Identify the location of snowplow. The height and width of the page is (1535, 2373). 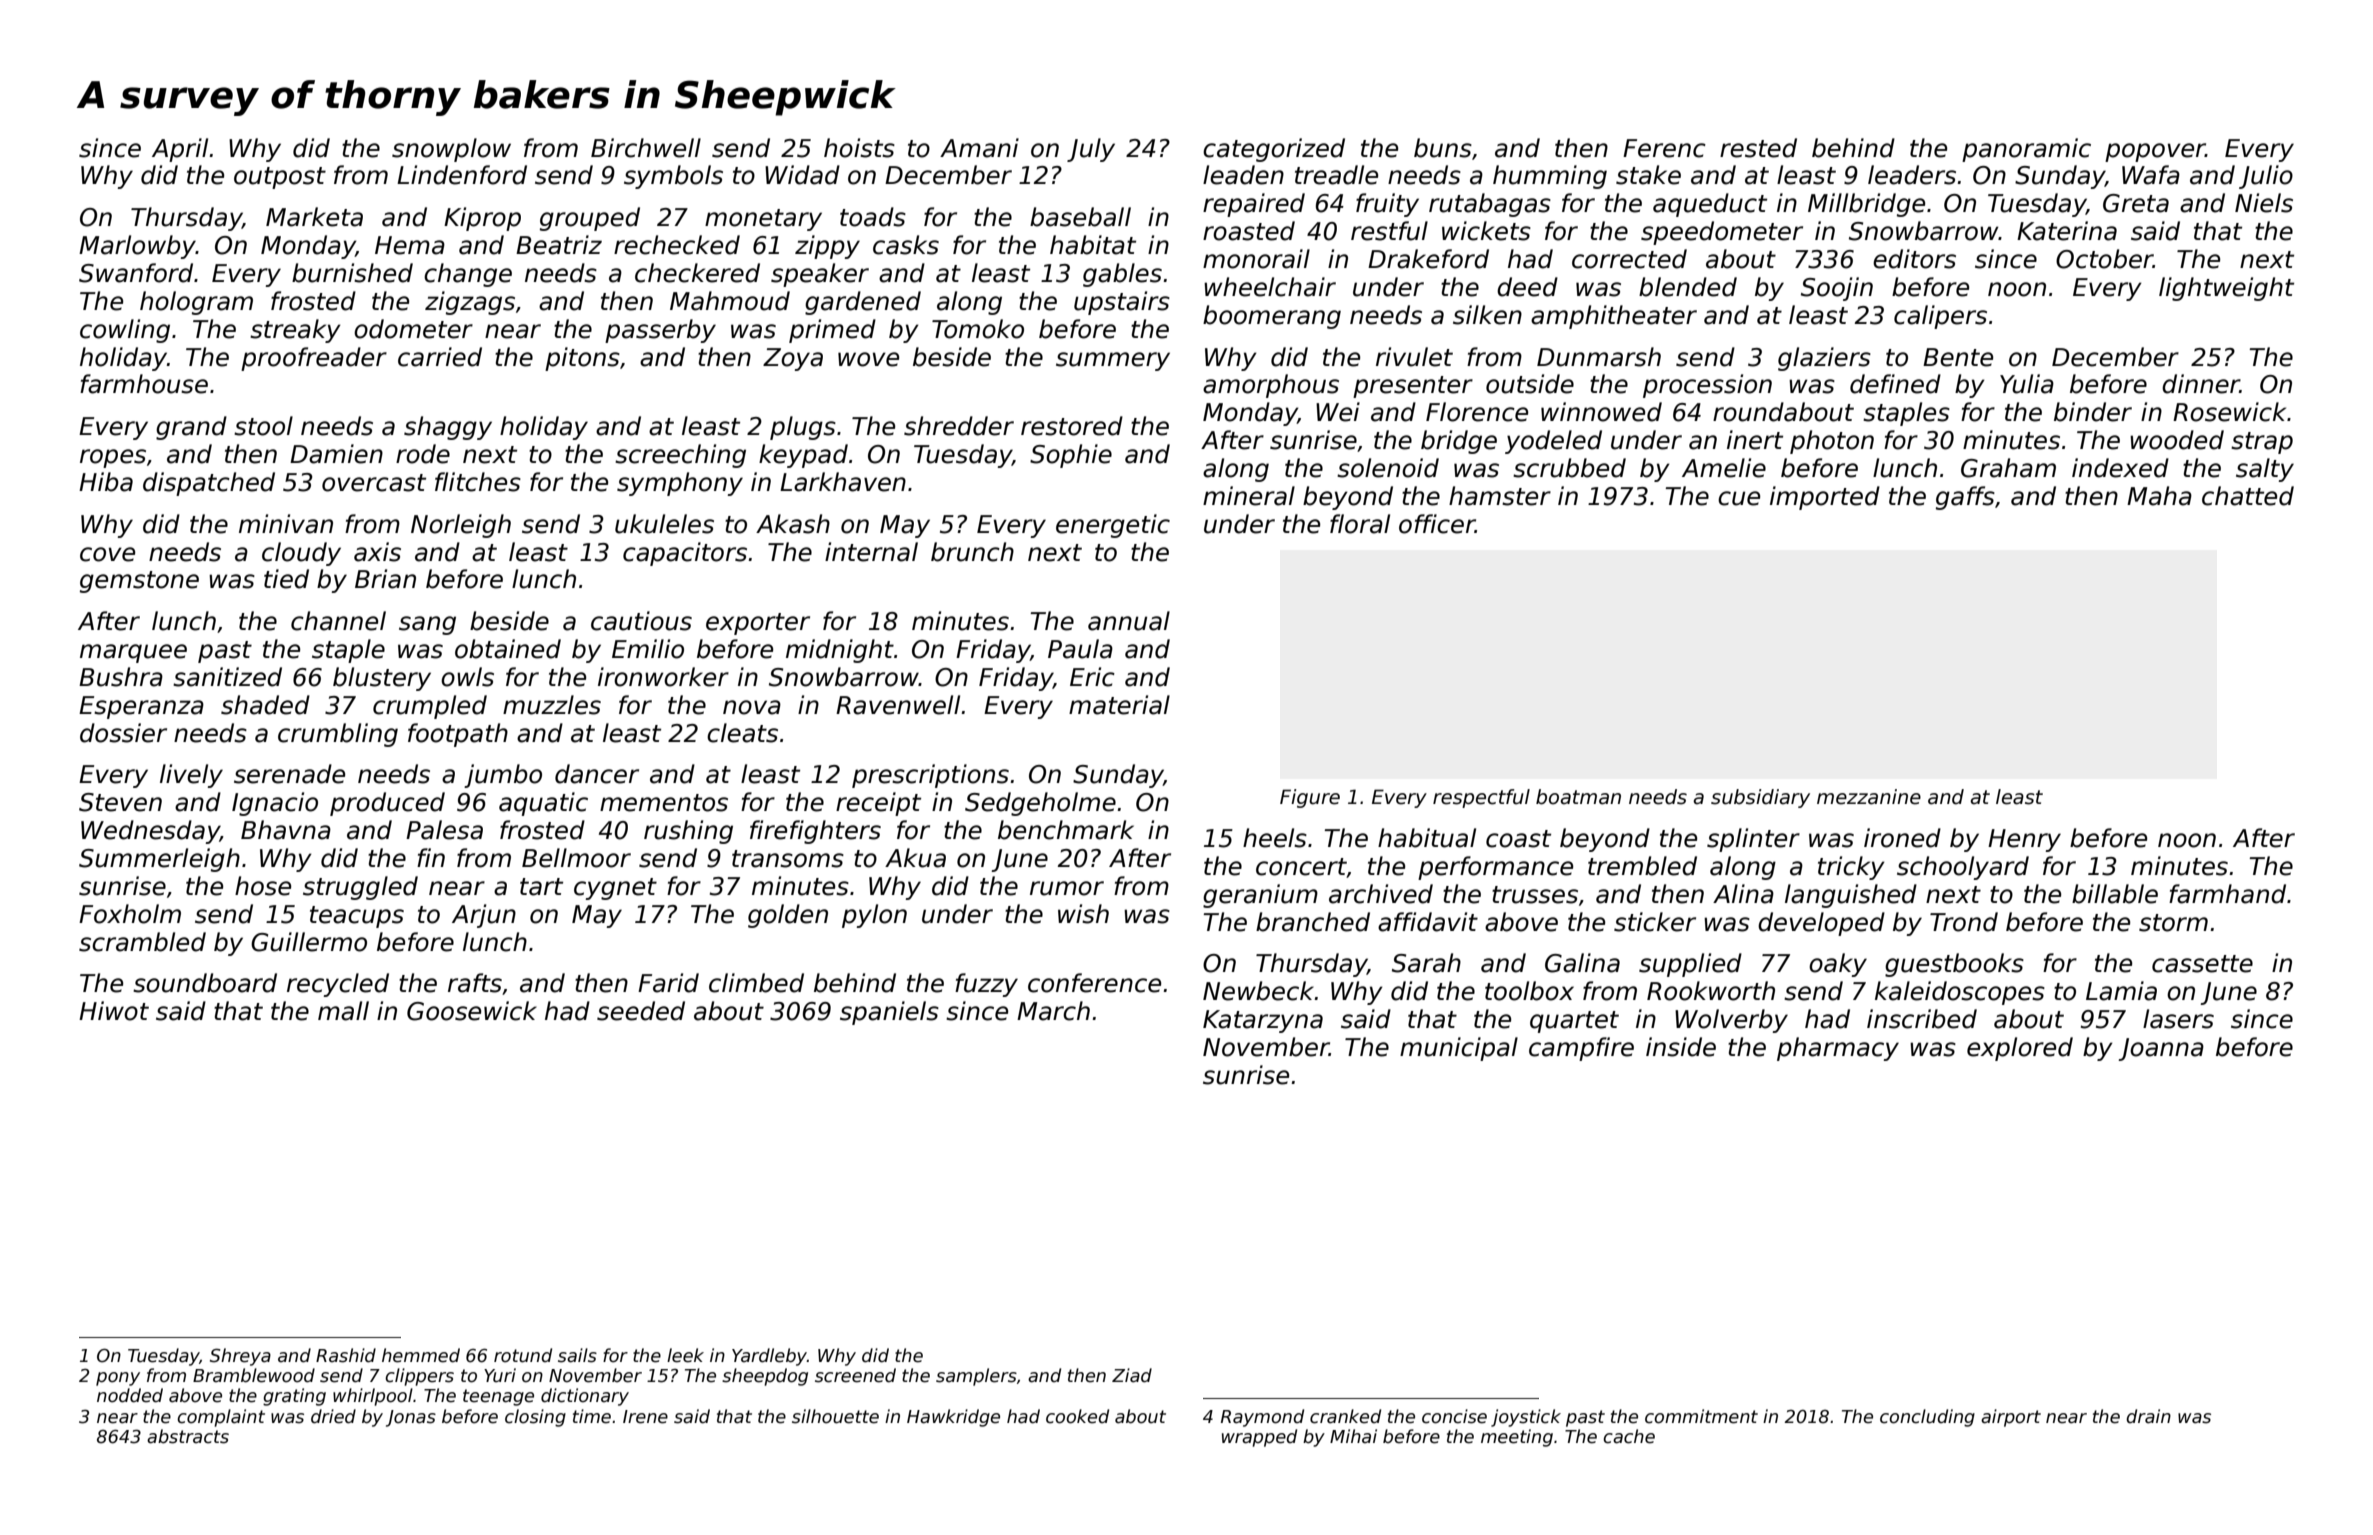
(451, 150).
